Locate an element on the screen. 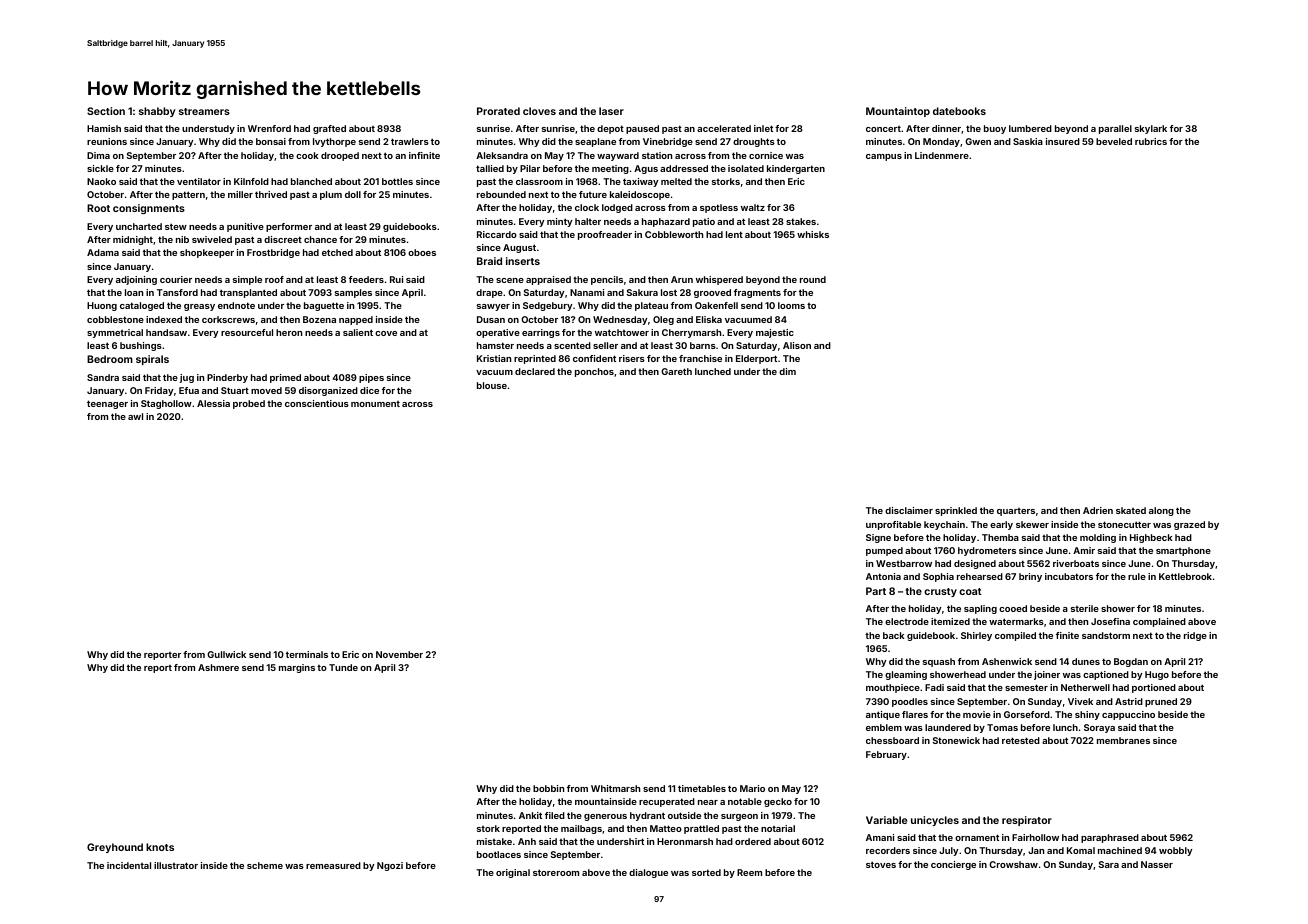 Image resolution: width=1308 pixels, height=924 pixels. teenager is located at coordinates (107, 404).
